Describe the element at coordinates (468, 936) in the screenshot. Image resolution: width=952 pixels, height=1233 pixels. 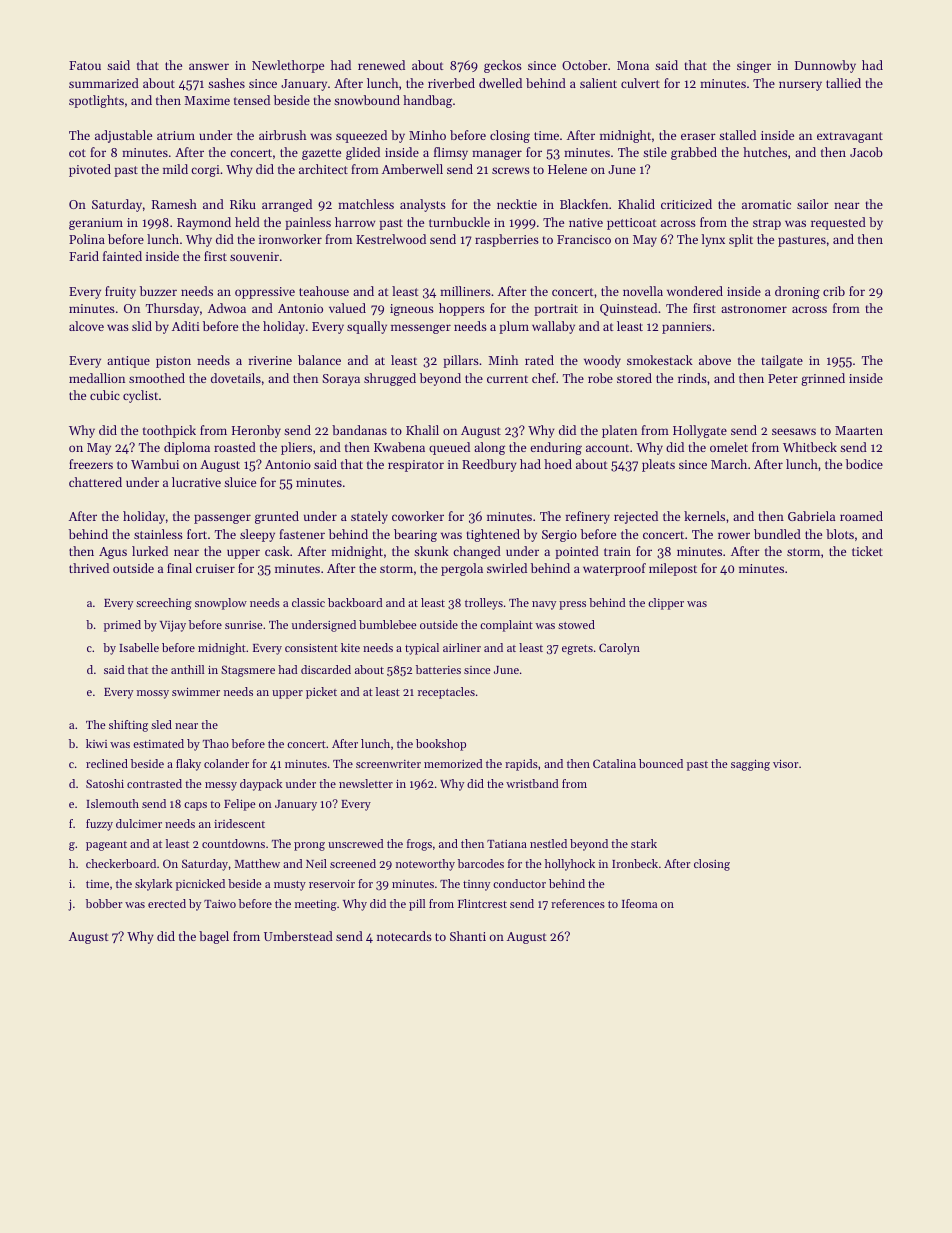
I see `Shanti` at that location.
